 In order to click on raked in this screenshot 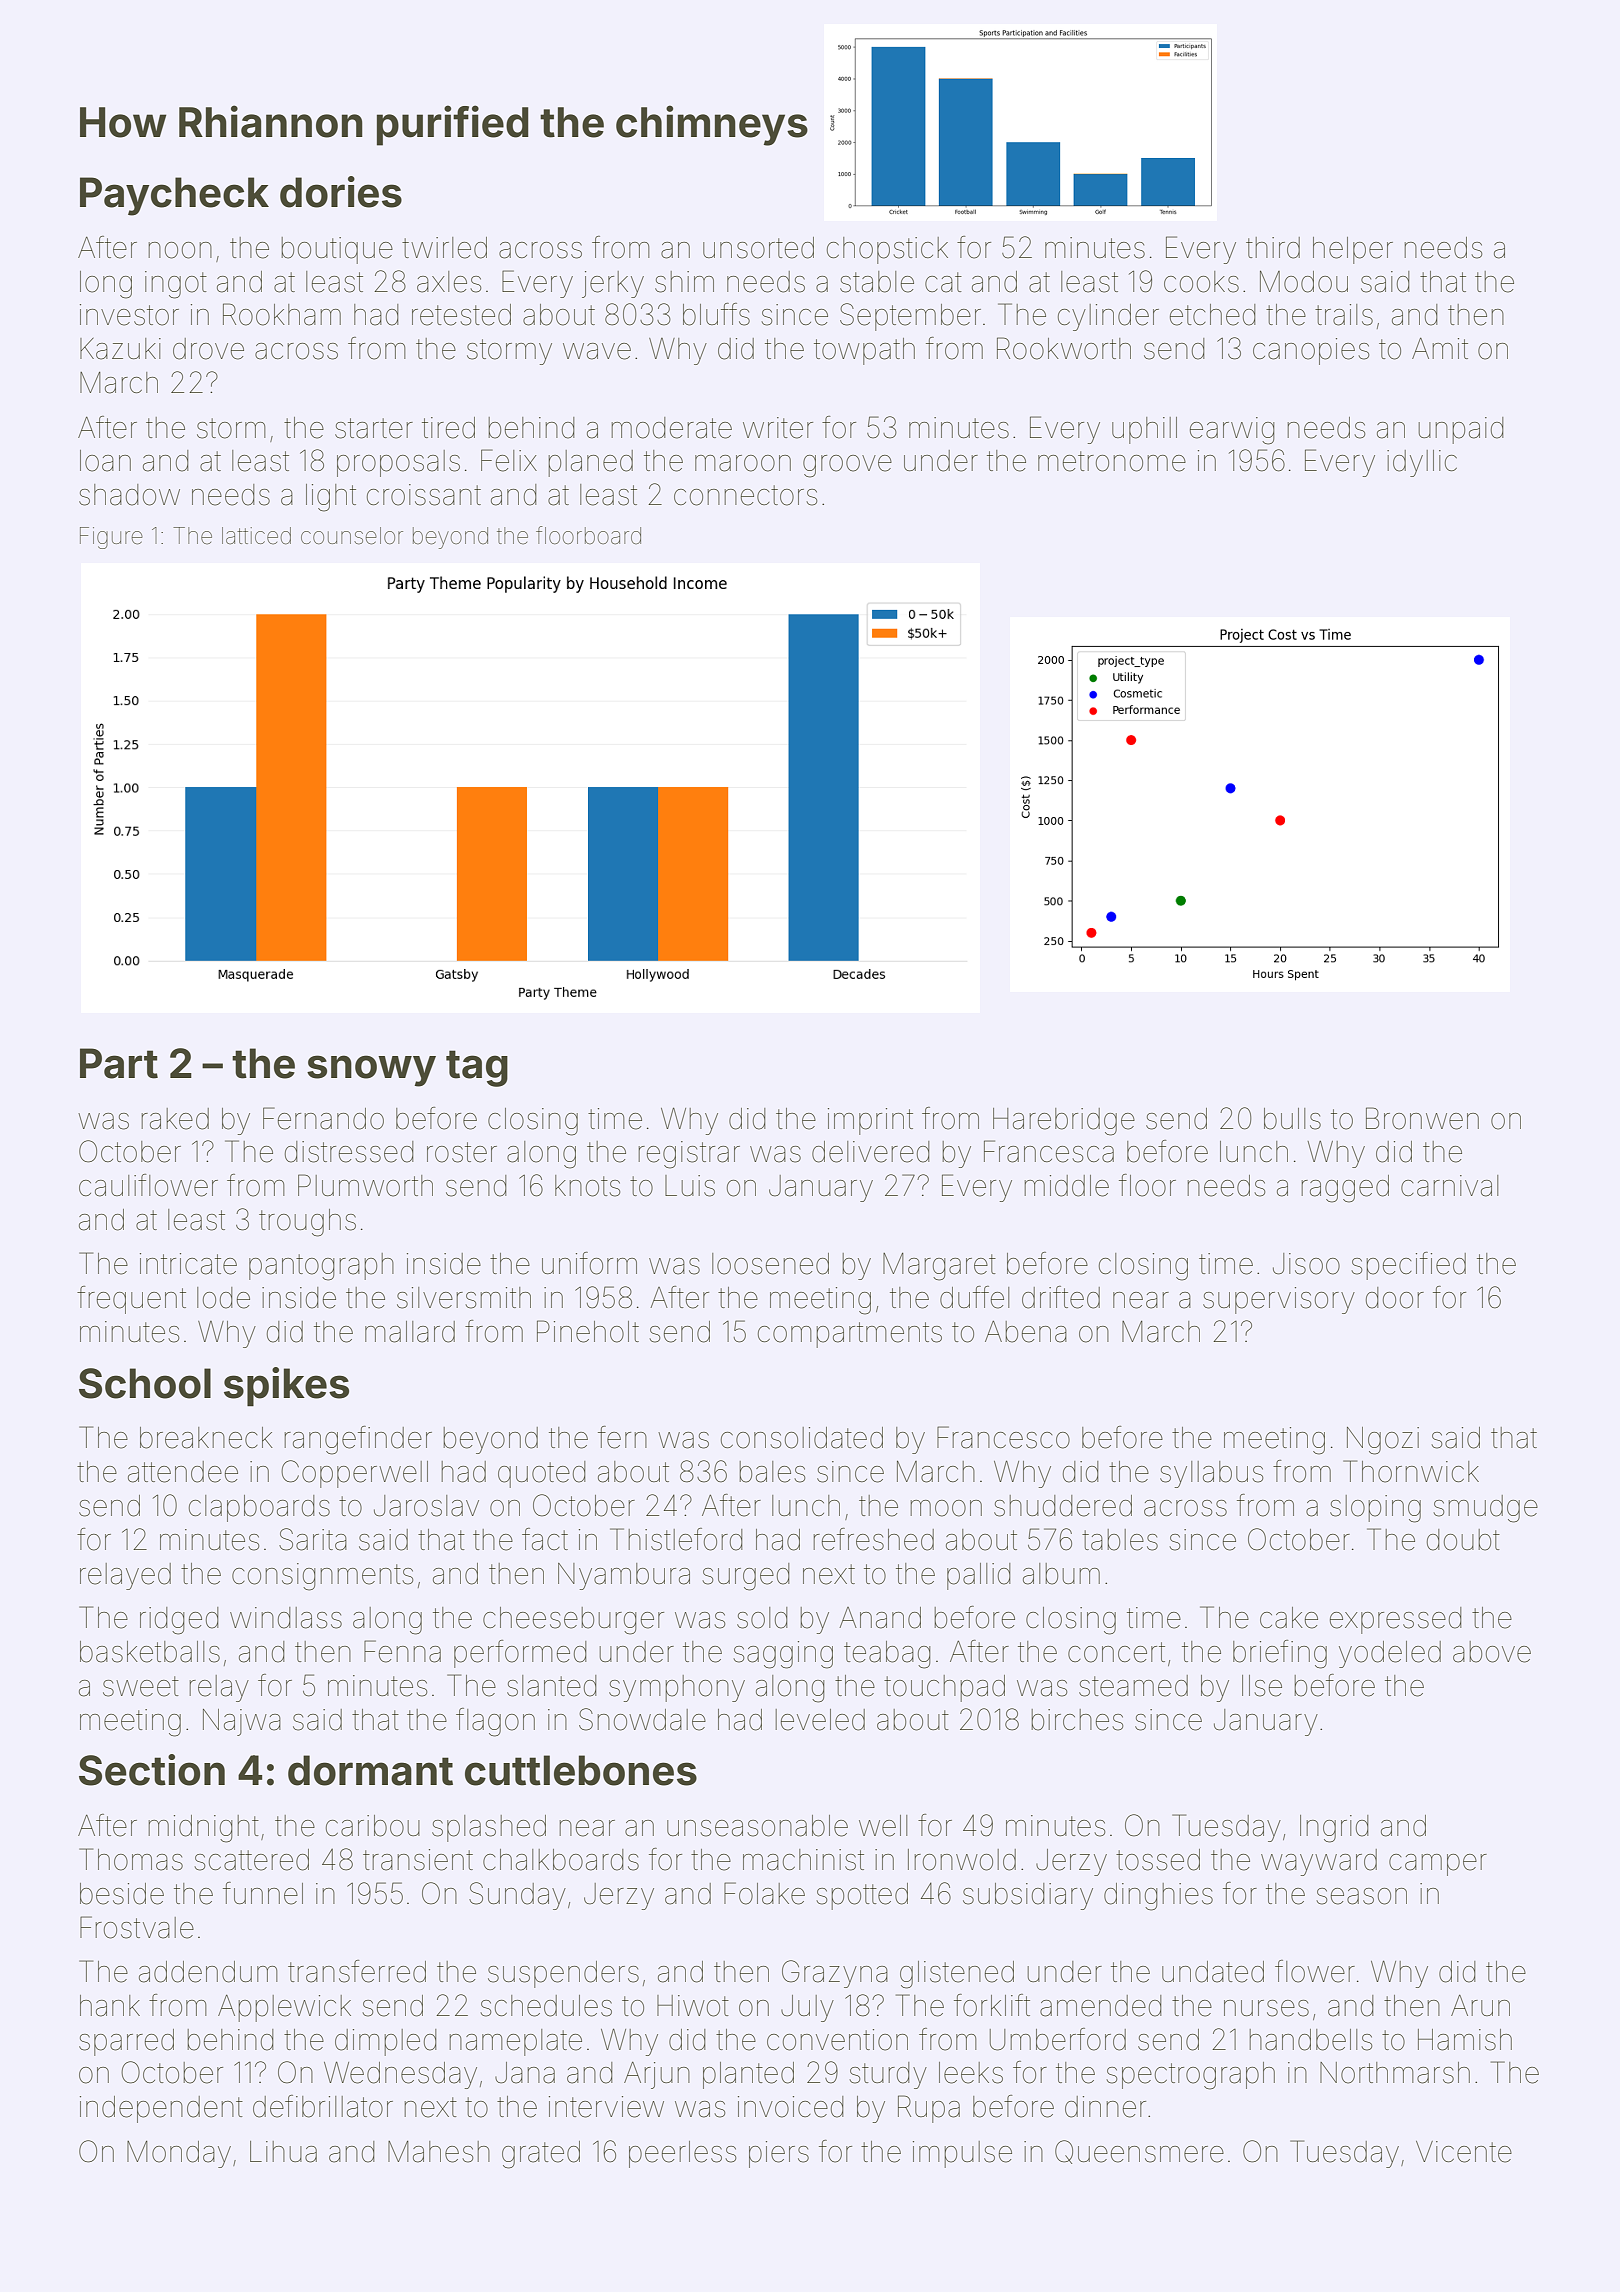, I will do `click(175, 1119)`.
